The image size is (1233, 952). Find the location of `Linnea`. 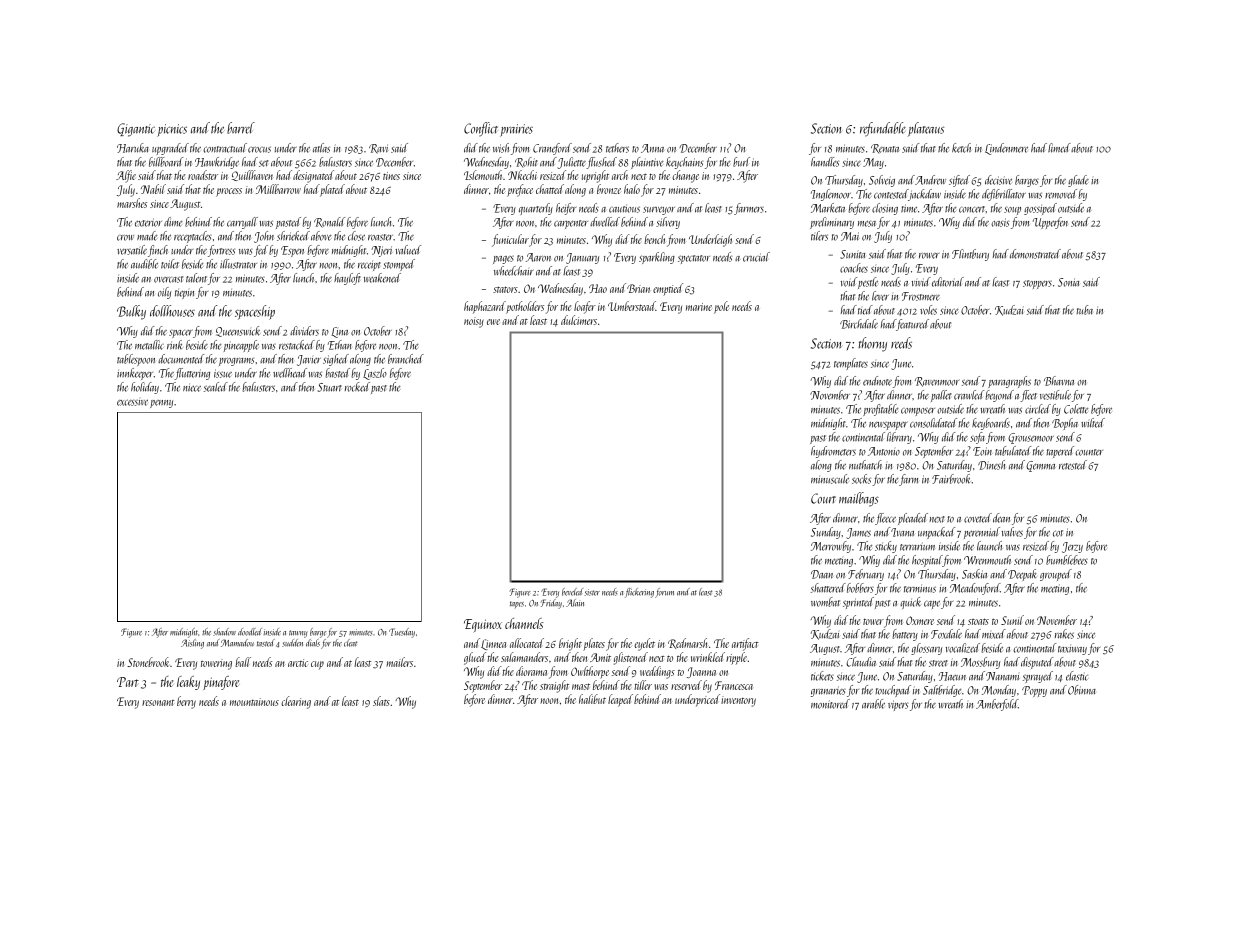

Linnea is located at coordinates (493, 644).
